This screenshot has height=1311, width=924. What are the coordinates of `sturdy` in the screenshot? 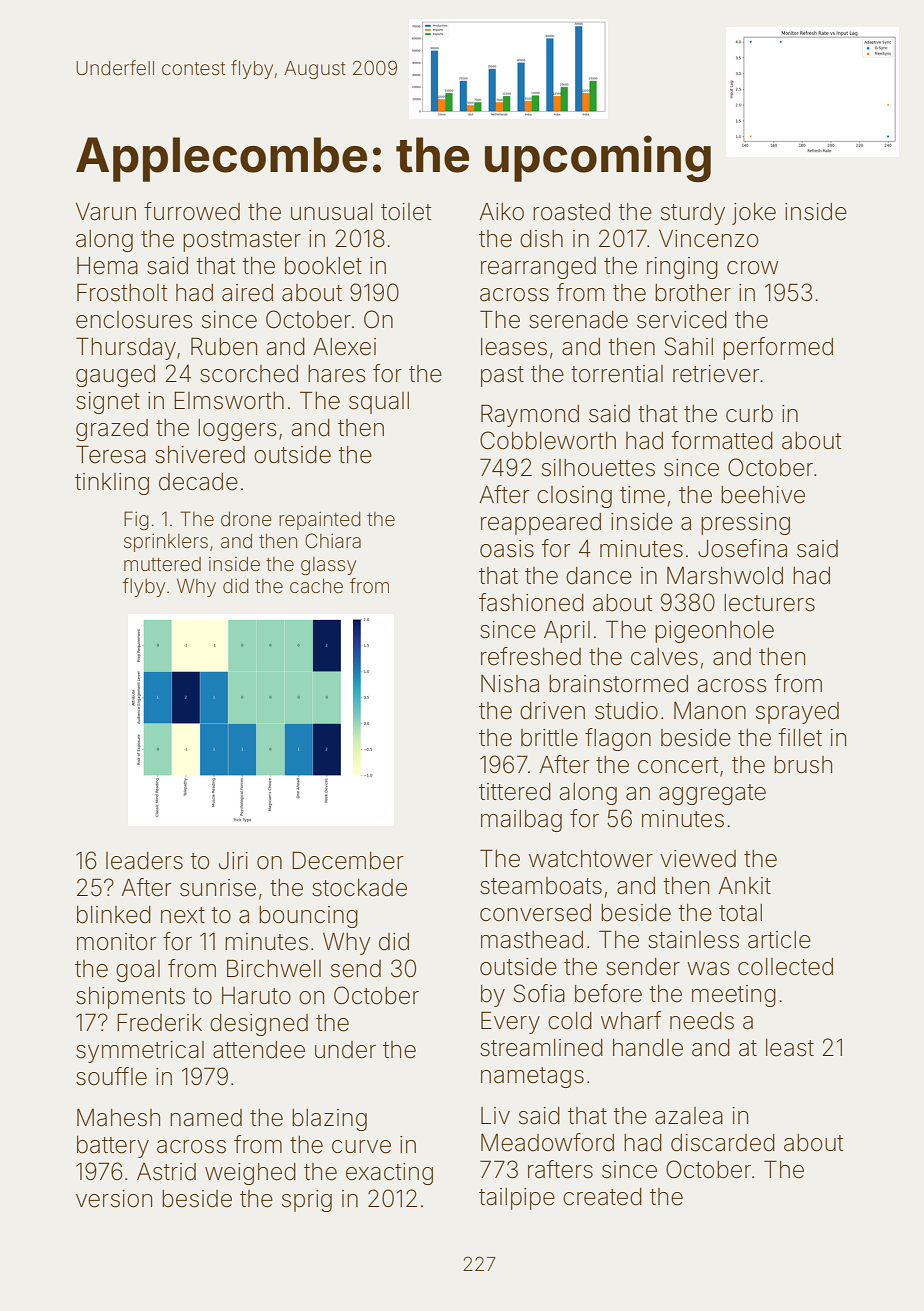 It's located at (693, 214).
